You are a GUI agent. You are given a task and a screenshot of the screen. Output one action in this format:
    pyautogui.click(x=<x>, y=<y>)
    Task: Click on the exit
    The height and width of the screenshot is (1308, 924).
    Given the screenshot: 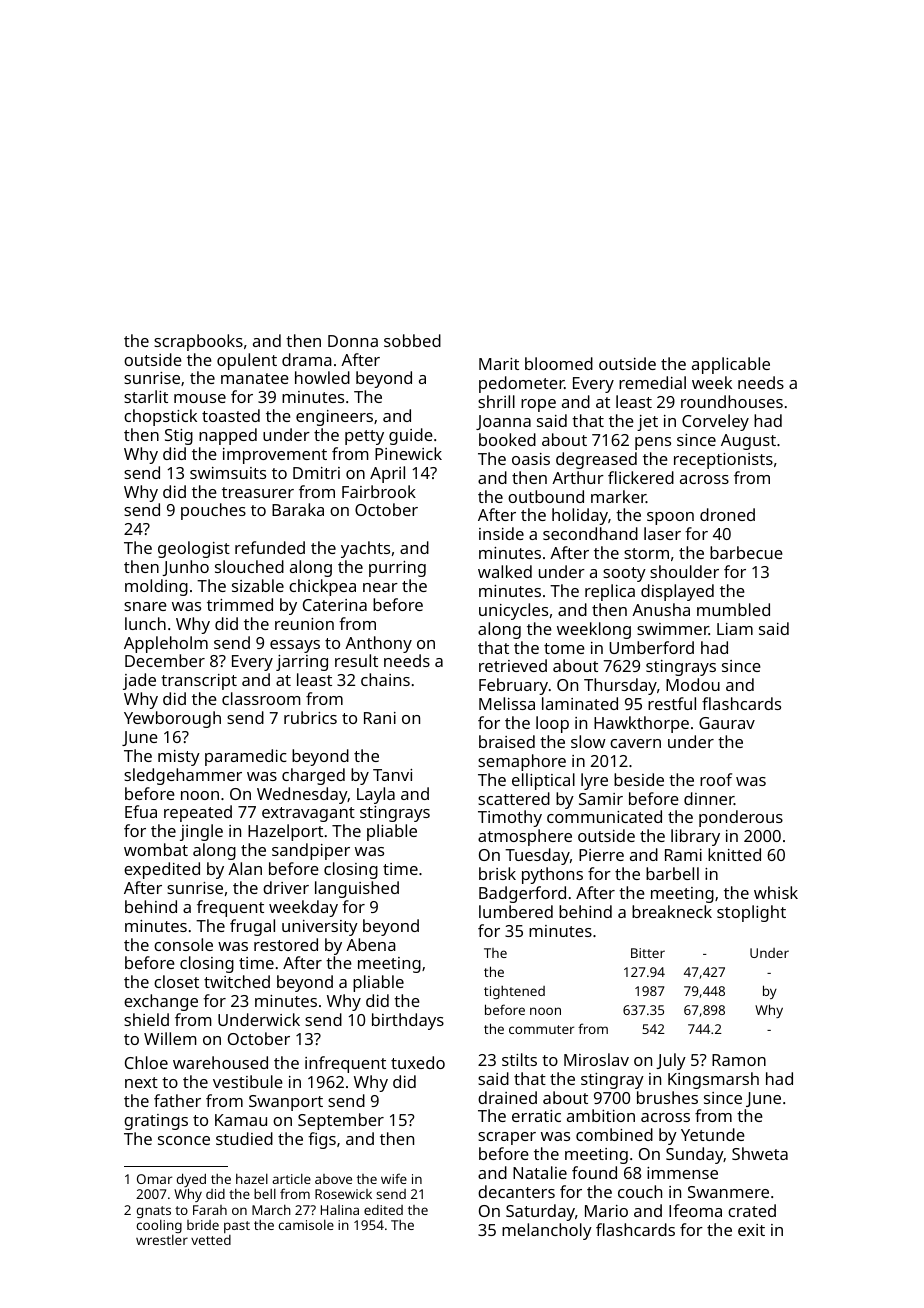 What is the action you would take?
    pyautogui.click(x=751, y=1230)
